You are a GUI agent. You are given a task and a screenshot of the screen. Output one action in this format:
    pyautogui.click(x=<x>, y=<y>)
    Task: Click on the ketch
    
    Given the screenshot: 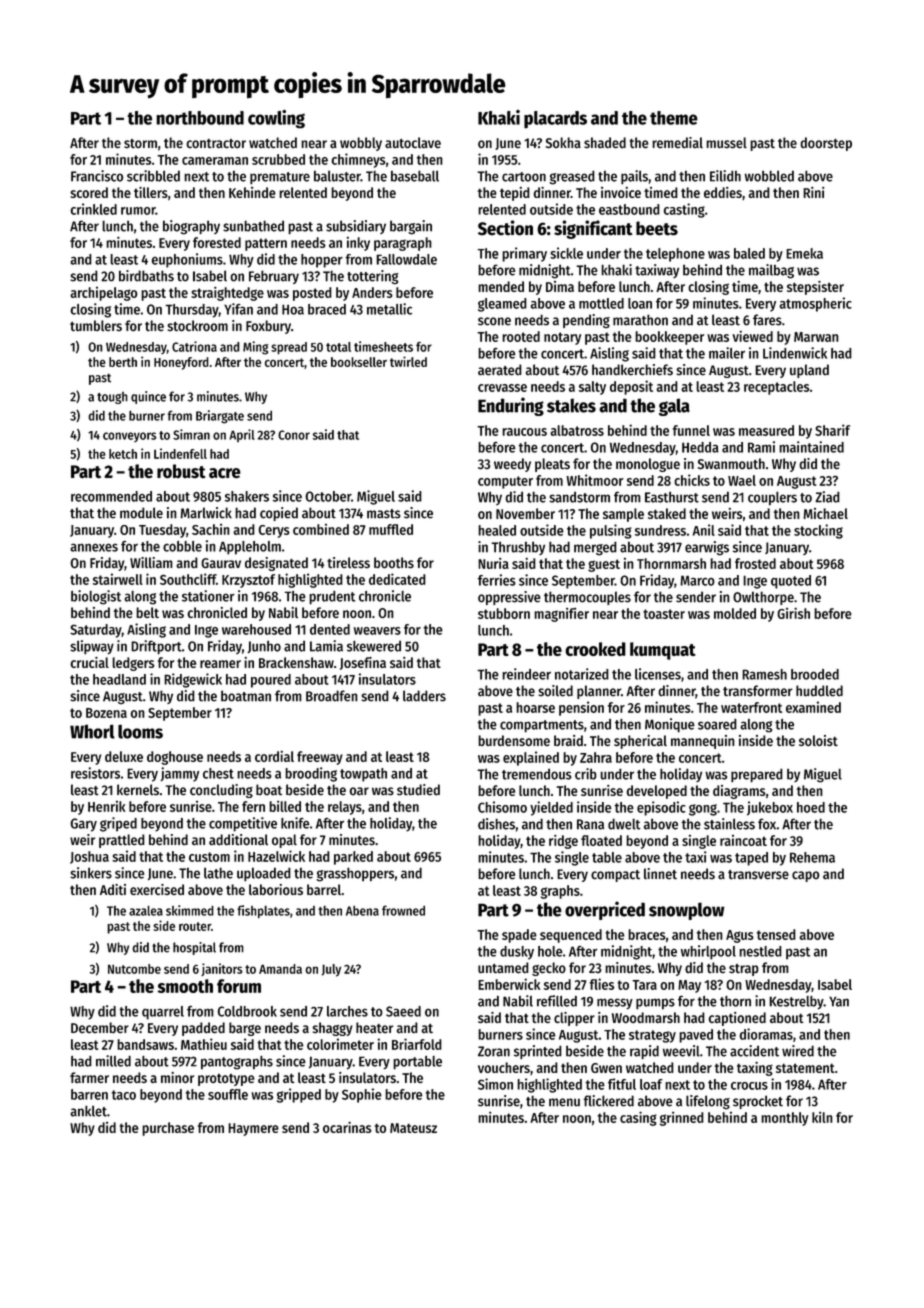 What is the action you would take?
    pyautogui.click(x=123, y=454)
